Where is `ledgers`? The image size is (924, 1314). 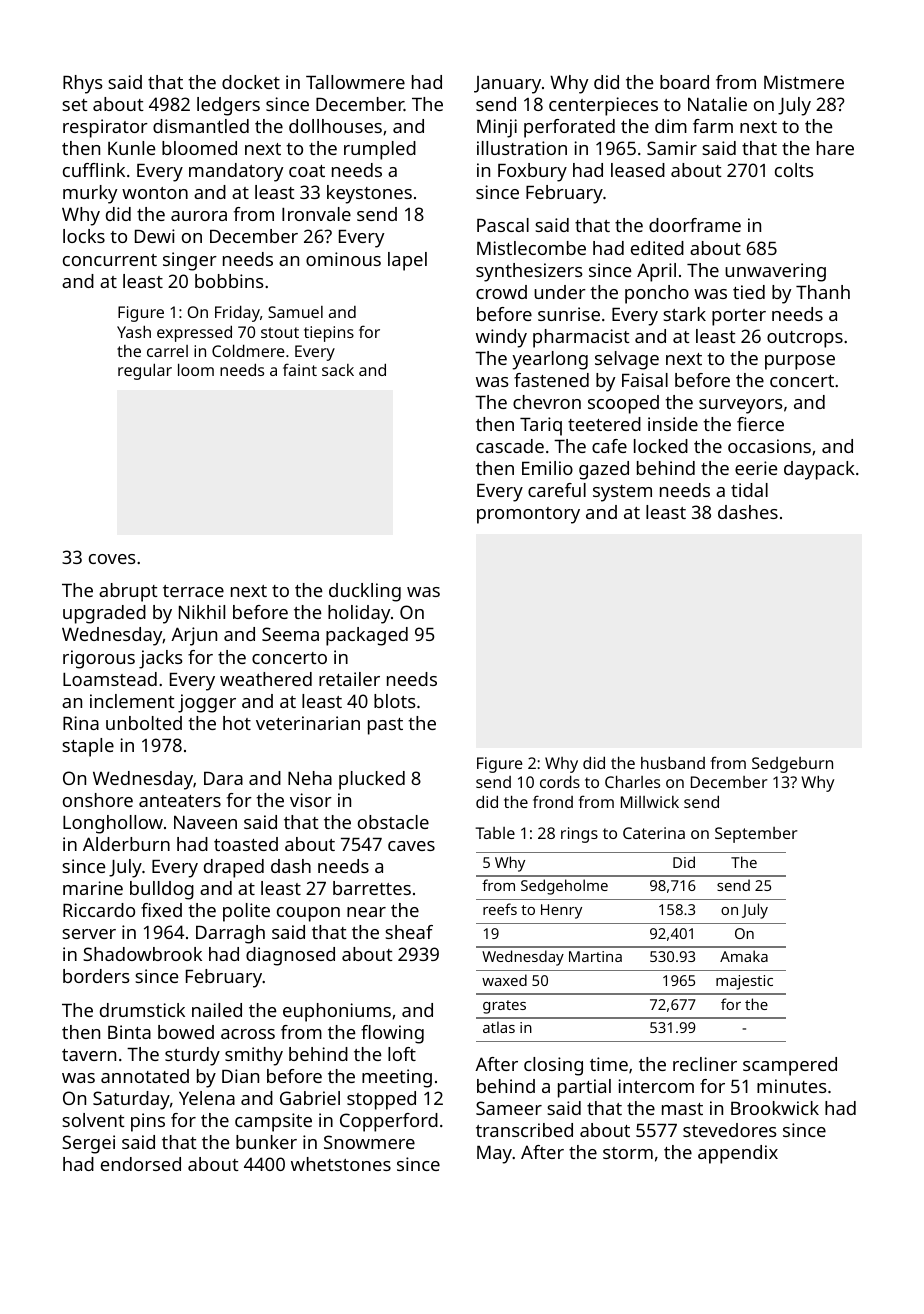 ledgers is located at coordinates (228, 106).
